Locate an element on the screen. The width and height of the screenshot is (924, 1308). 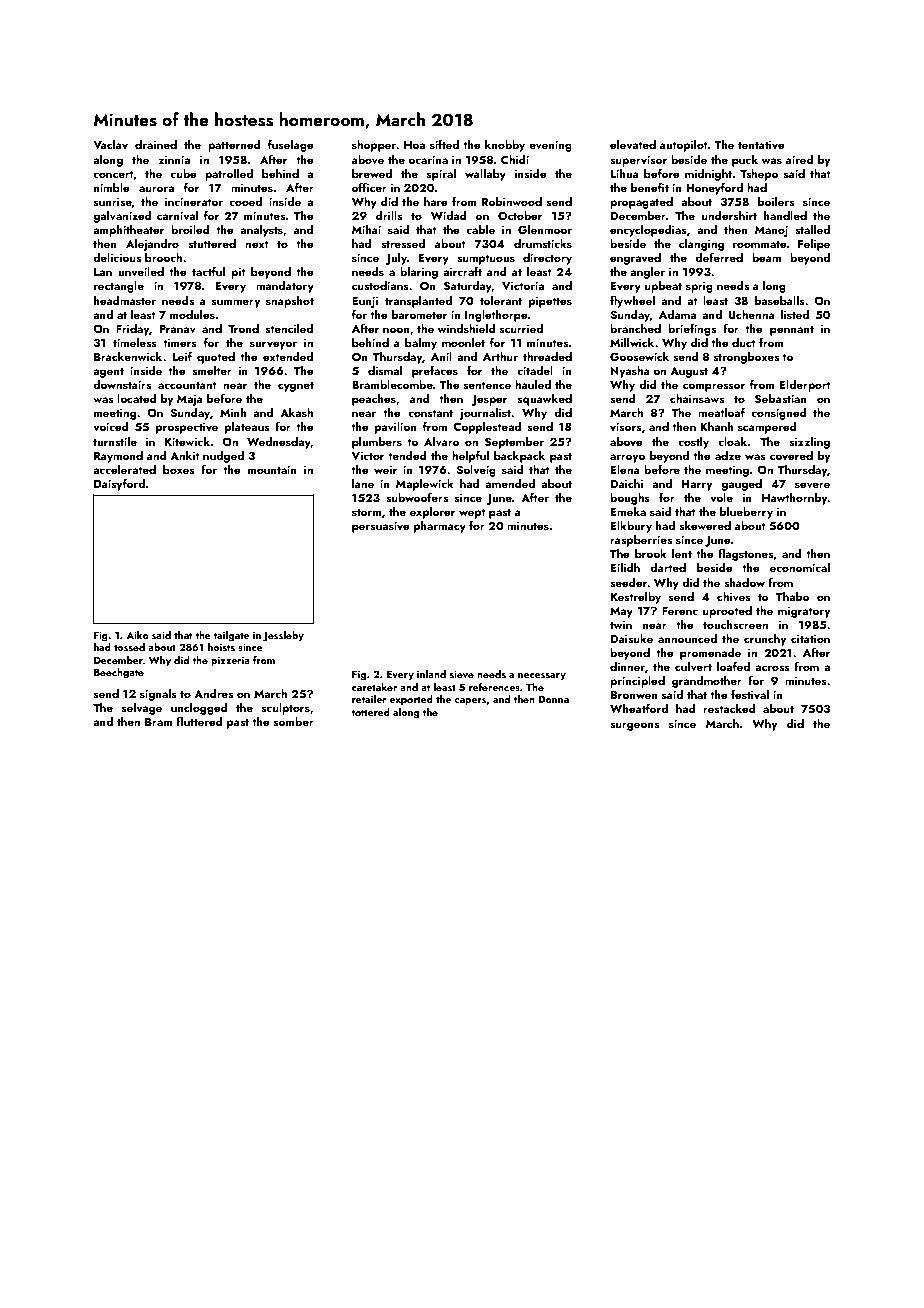
tossed is located at coordinates (129, 647).
